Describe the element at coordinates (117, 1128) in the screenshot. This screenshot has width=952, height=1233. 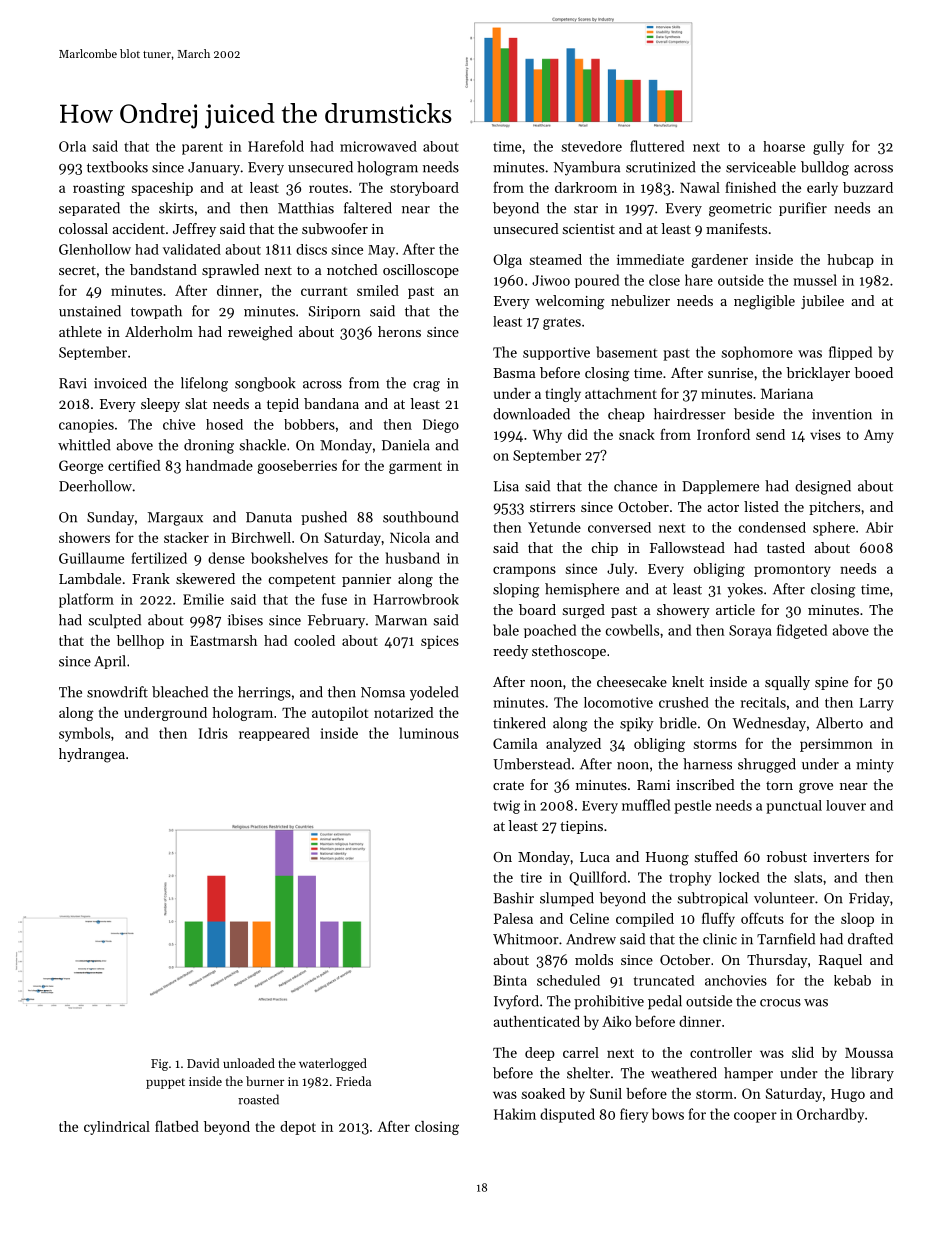
I see `cylindrical` at that location.
